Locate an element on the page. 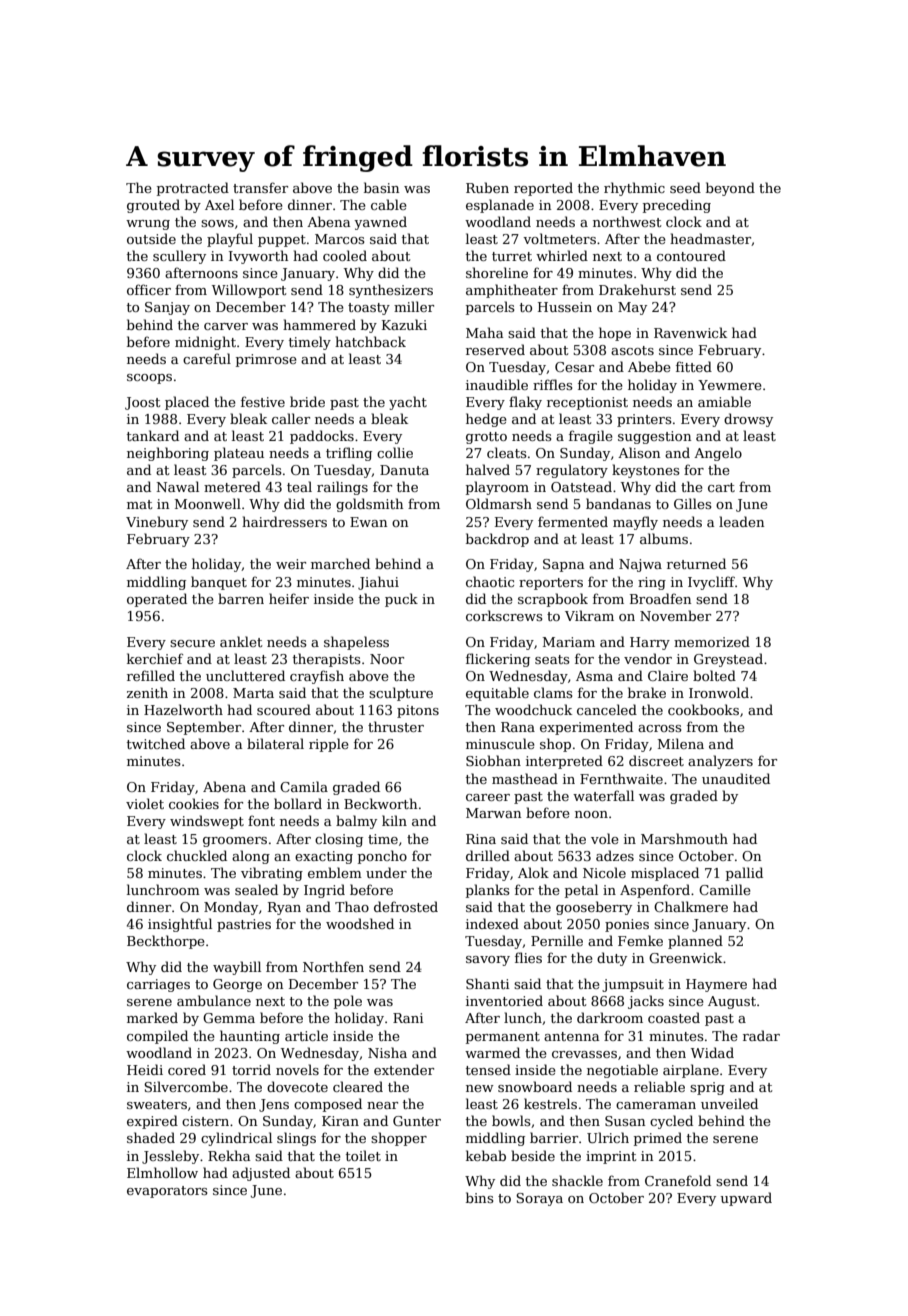 The width and height of the page is (908, 1316). evaporators is located at coordinates (167, 1192).
